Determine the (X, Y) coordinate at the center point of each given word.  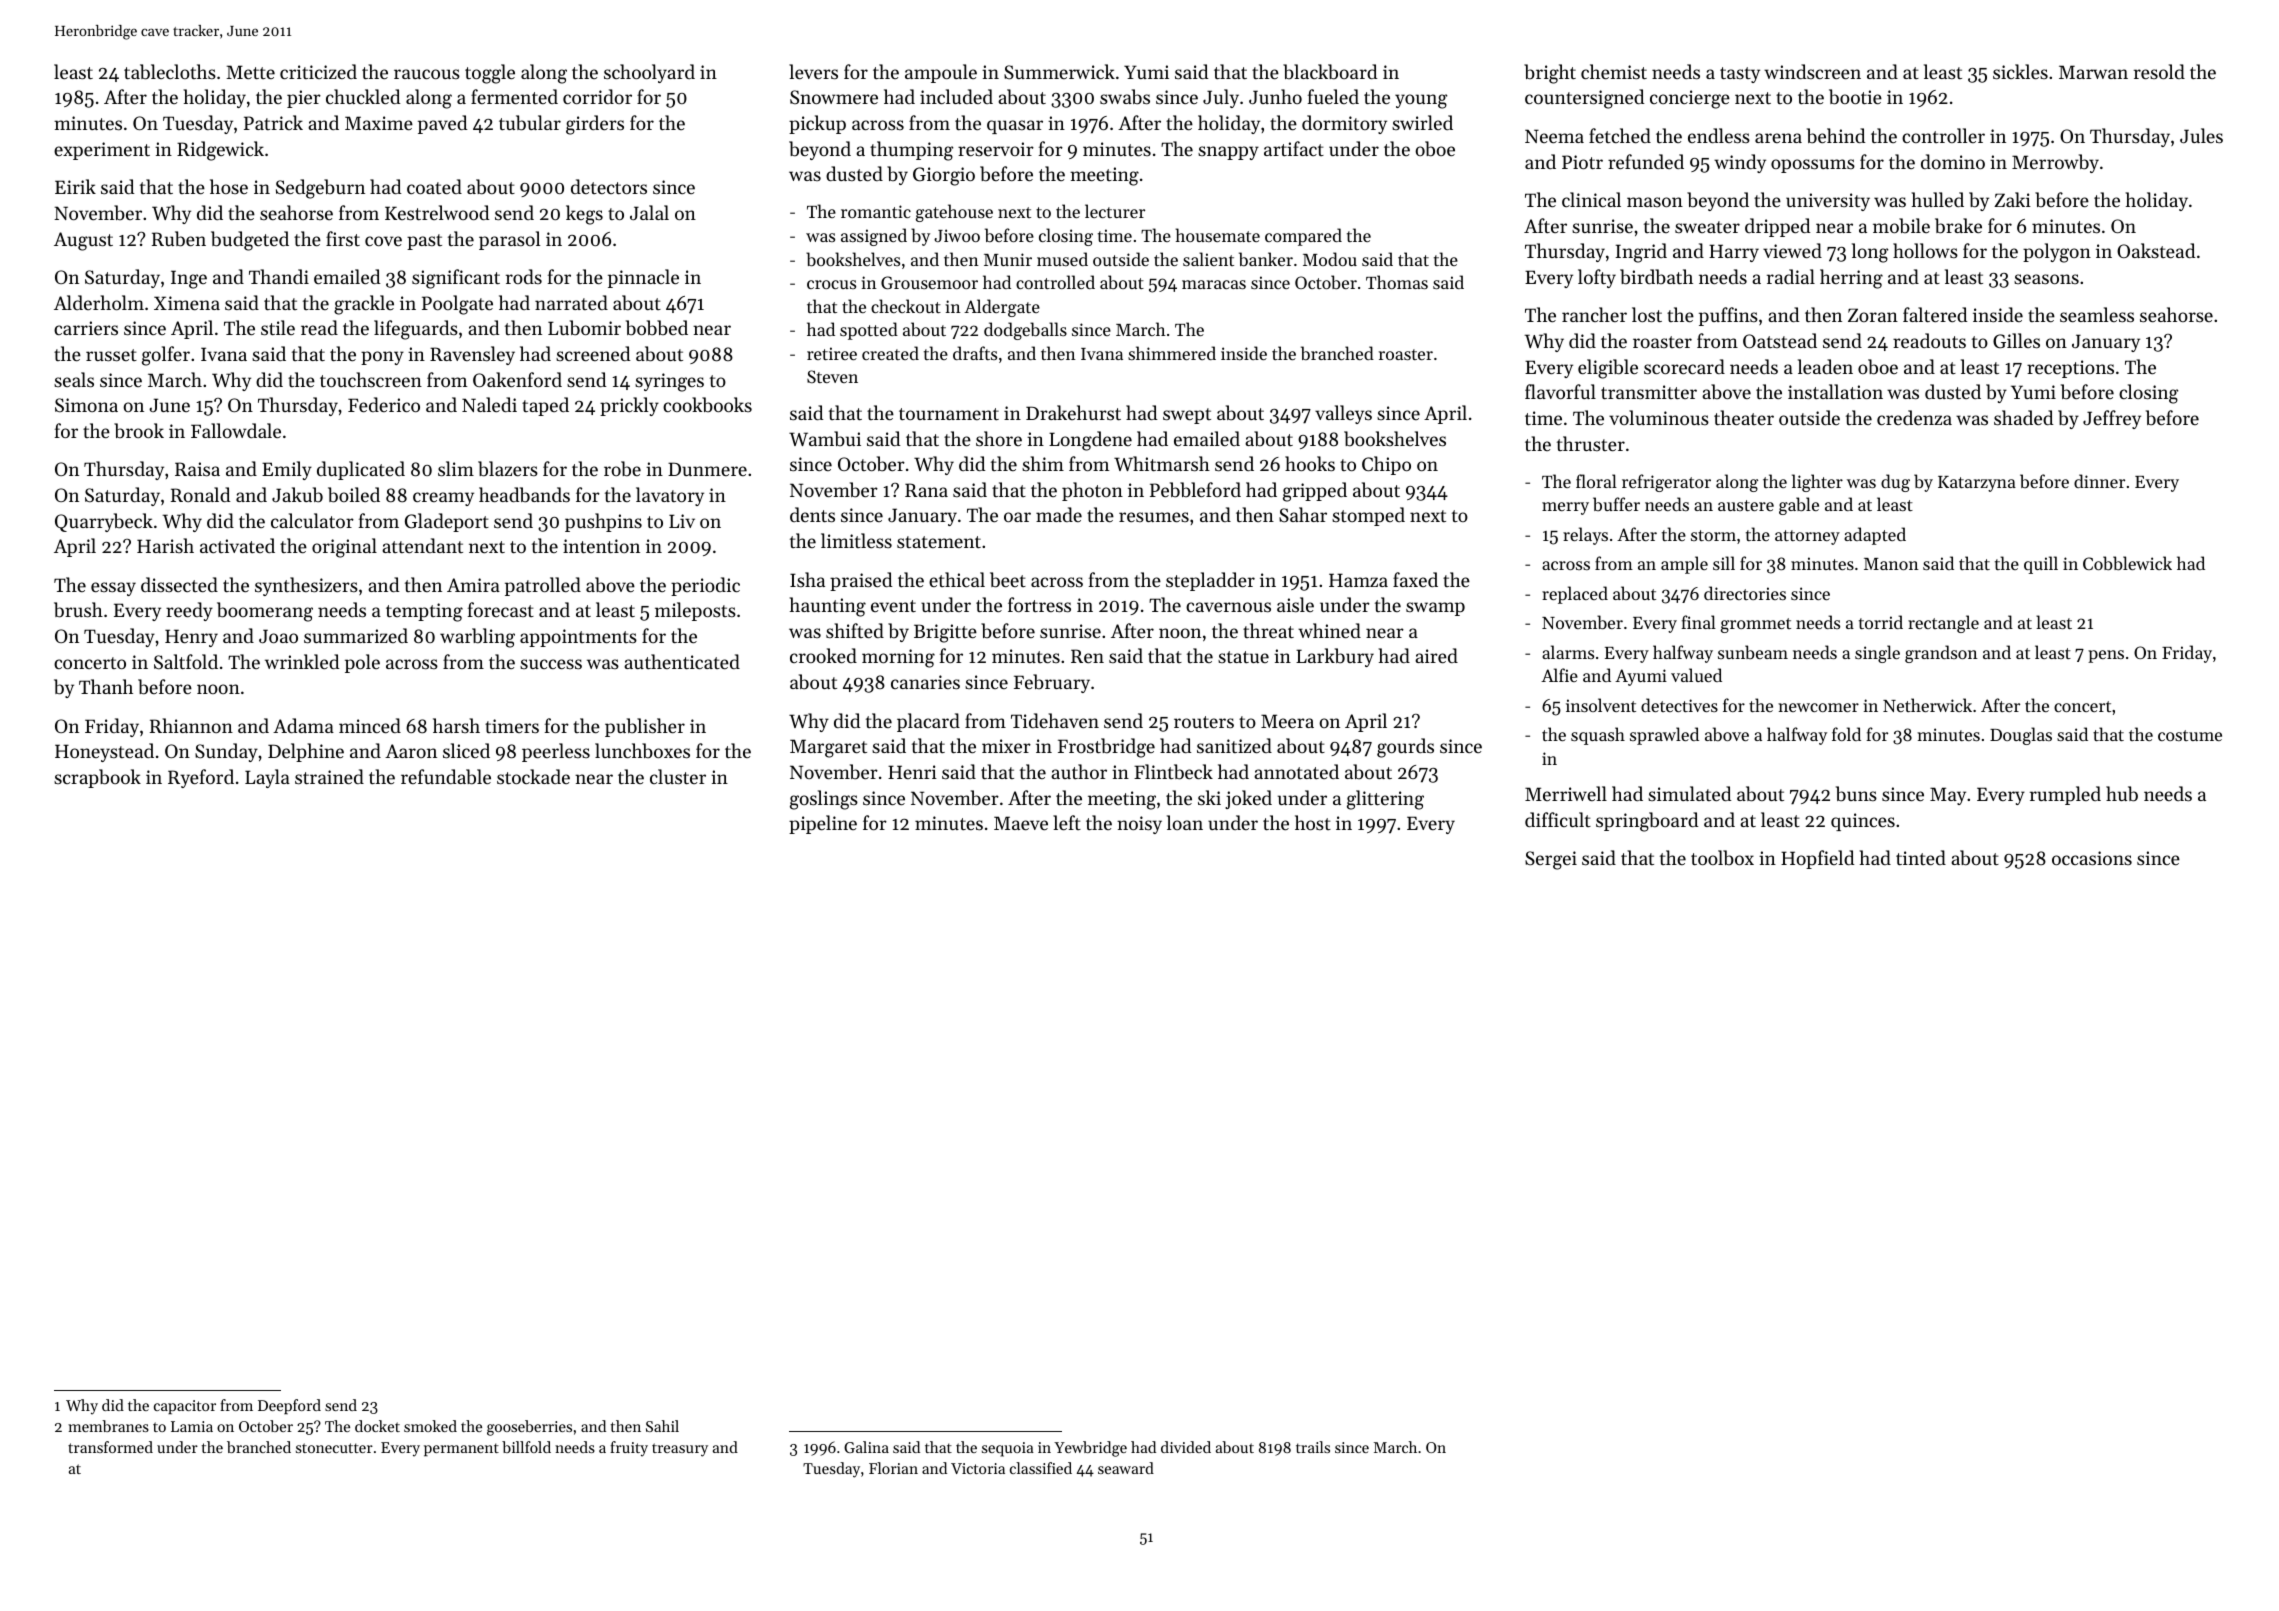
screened (593, 353)
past (424, 242)
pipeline (823, 824)
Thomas (1397, 282)
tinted (1921, 857)
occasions (2092, 858)
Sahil (662, 1426)
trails (1313, 1447)
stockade (533, 776)
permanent (461, 1449)
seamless (2097, 314)
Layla (267, 778)
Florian (893, 1468)
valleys (1343, 414)
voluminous (1659, 417)
